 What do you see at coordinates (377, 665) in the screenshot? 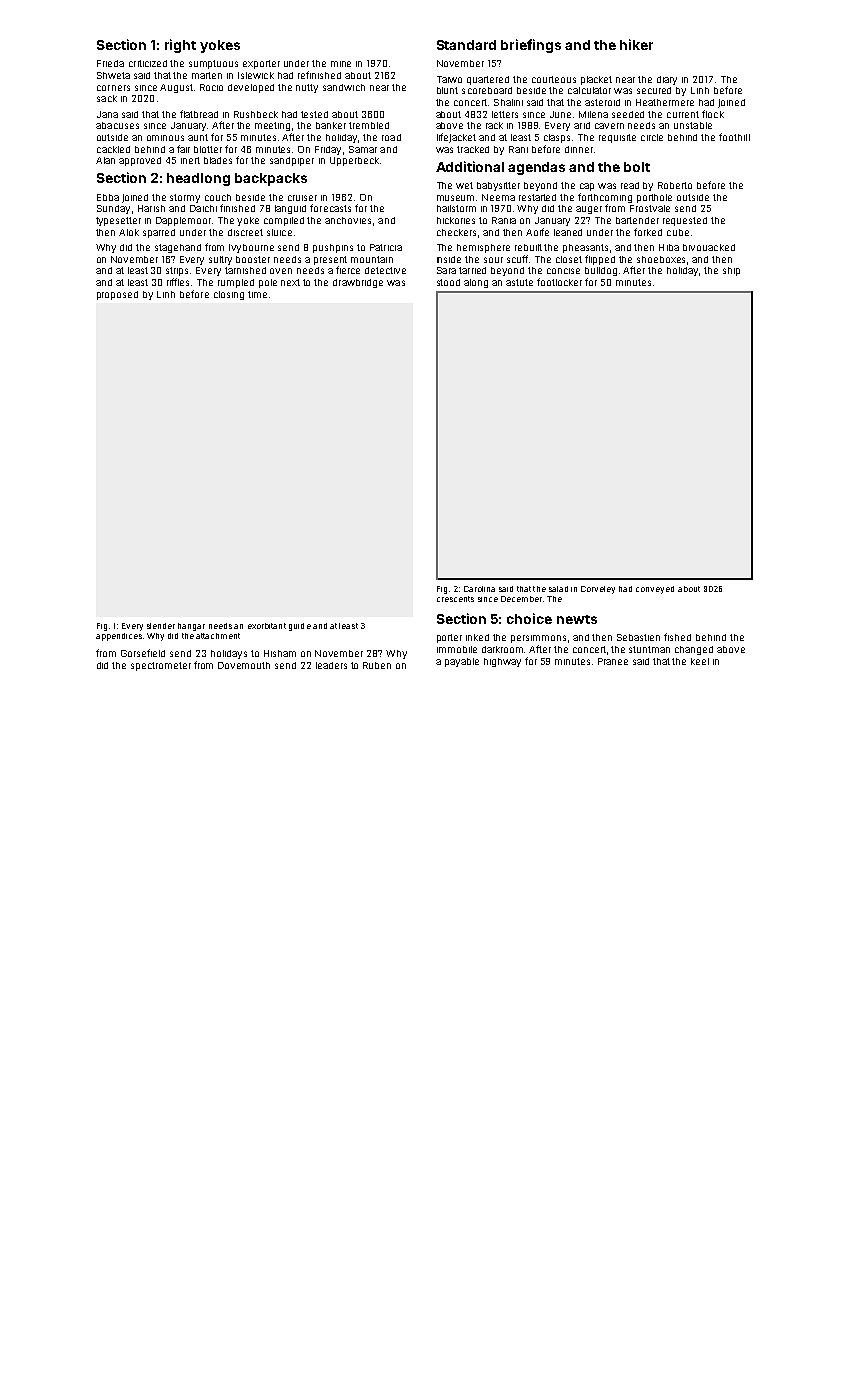
I see `Ruben` at bounding box center [377, 665].
